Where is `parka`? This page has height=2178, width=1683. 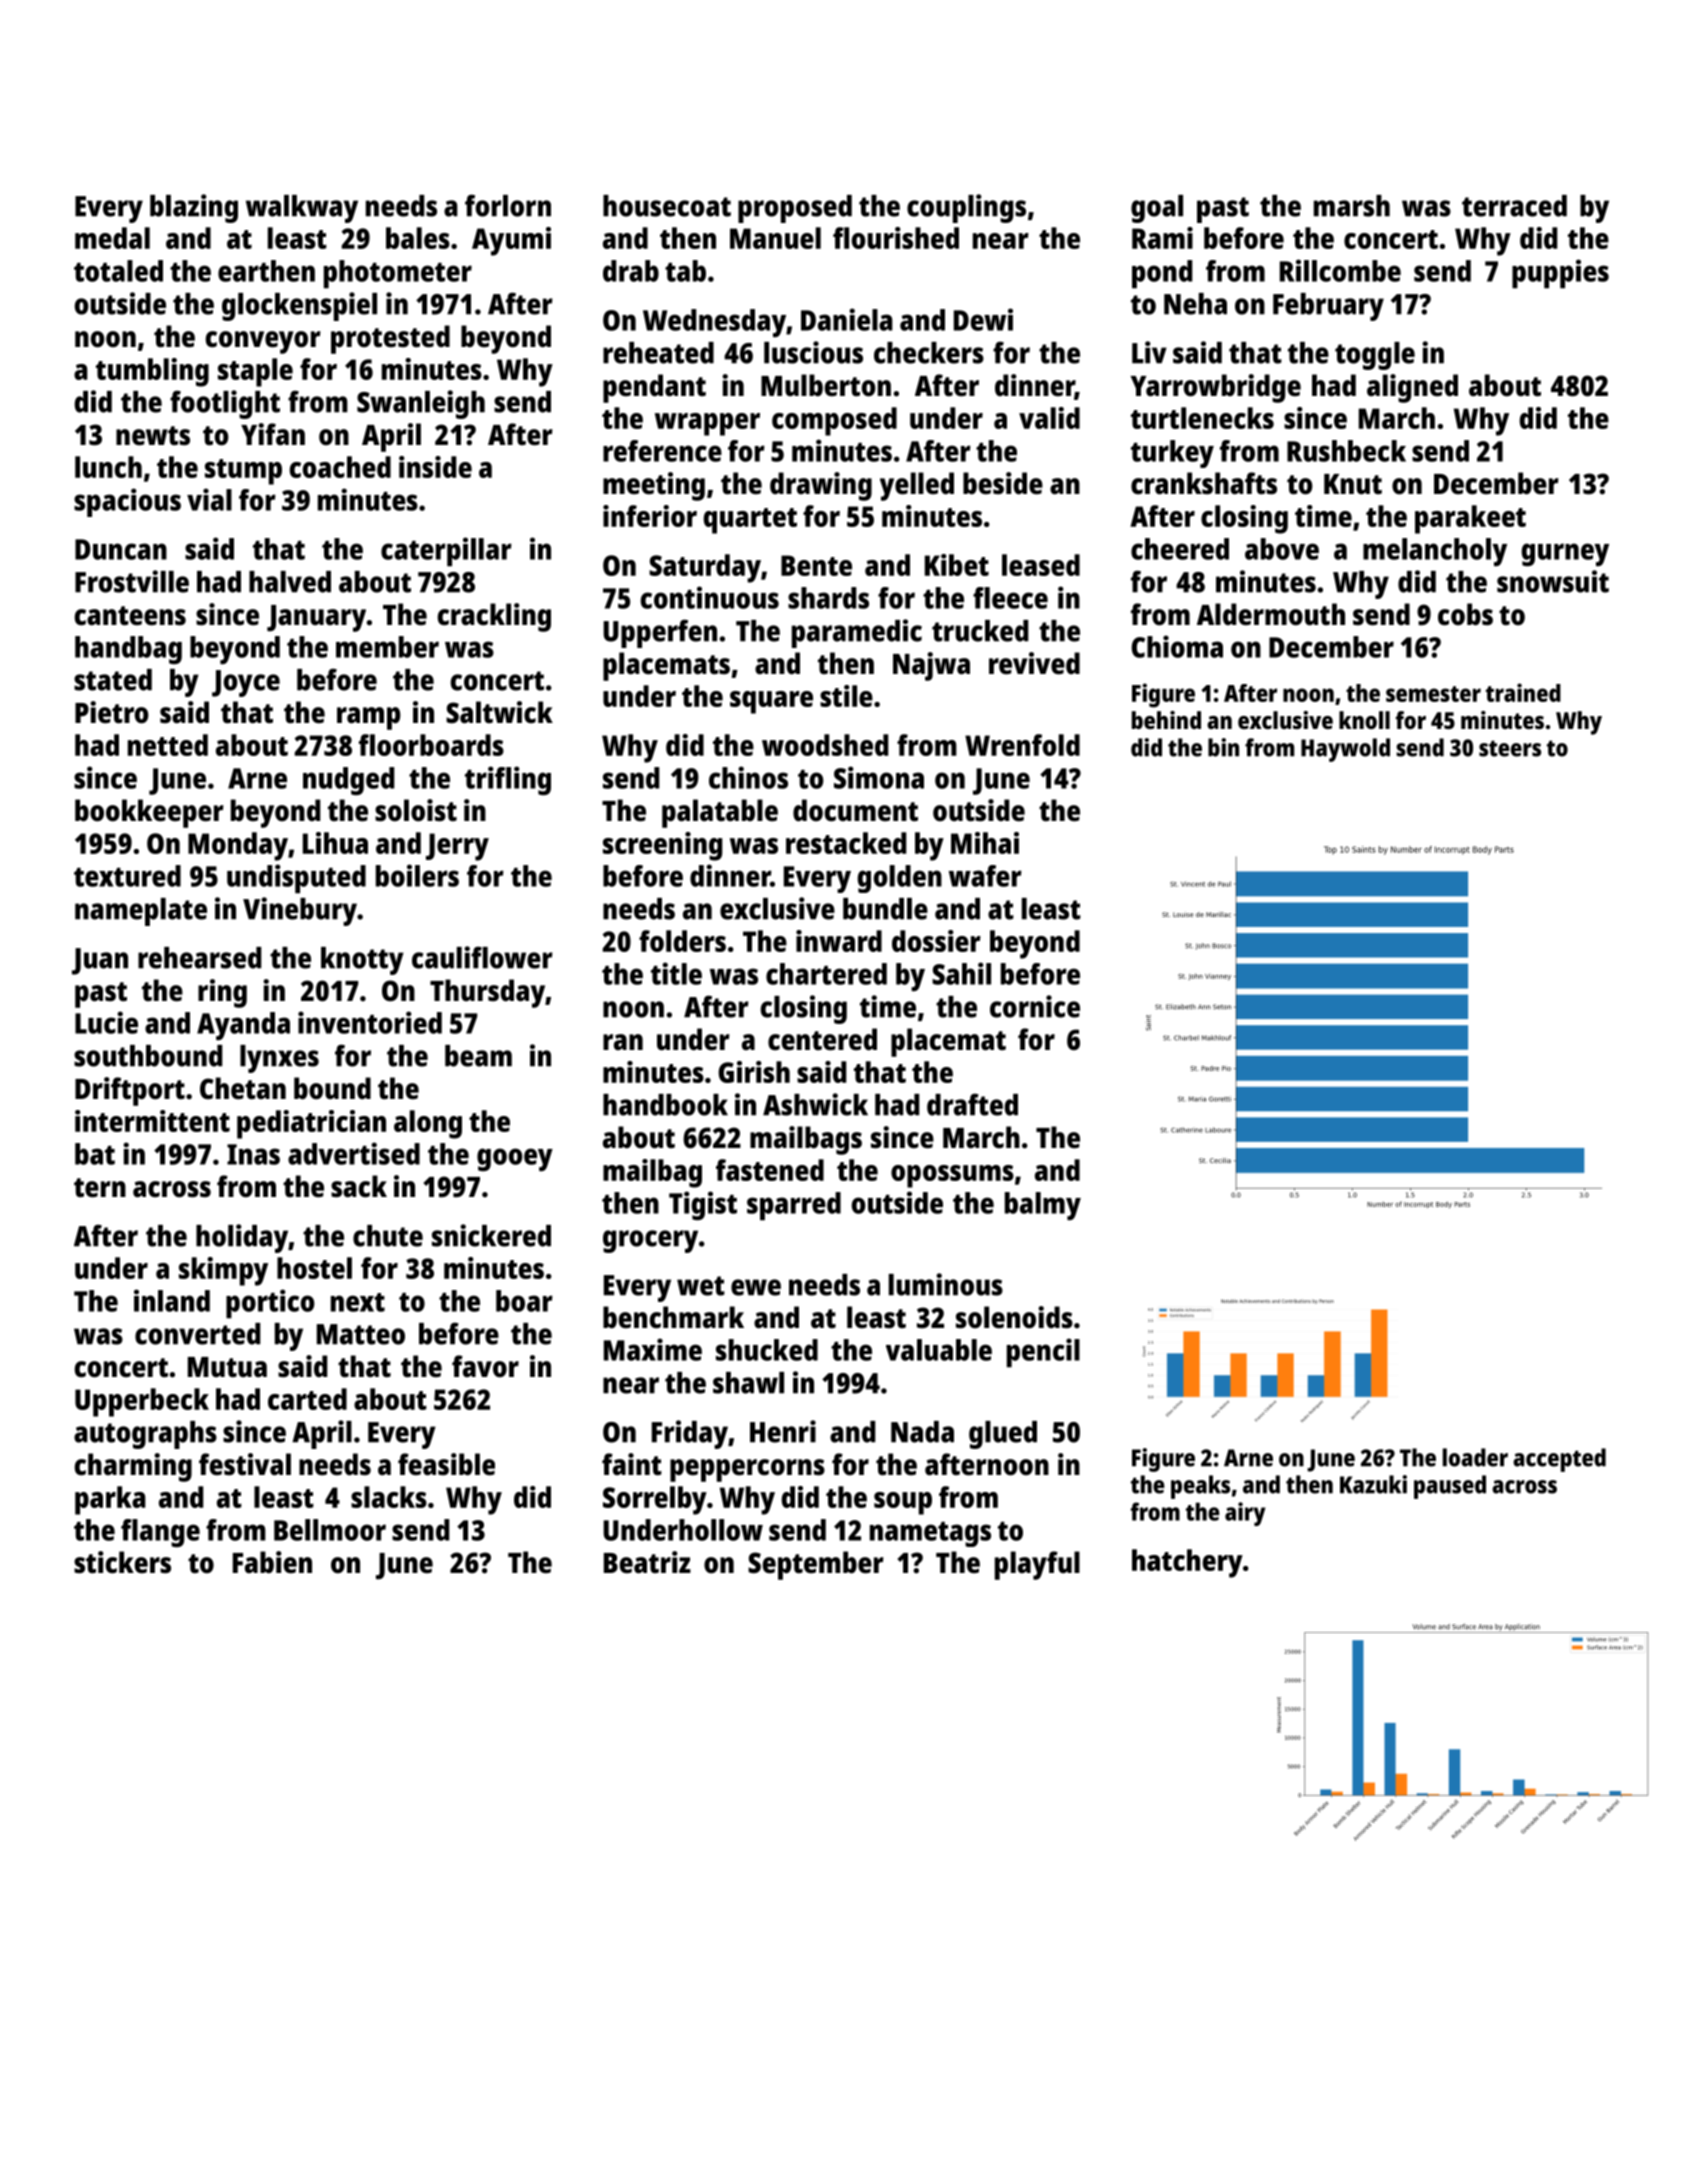
parka is located at coordinates (110, 1500).
